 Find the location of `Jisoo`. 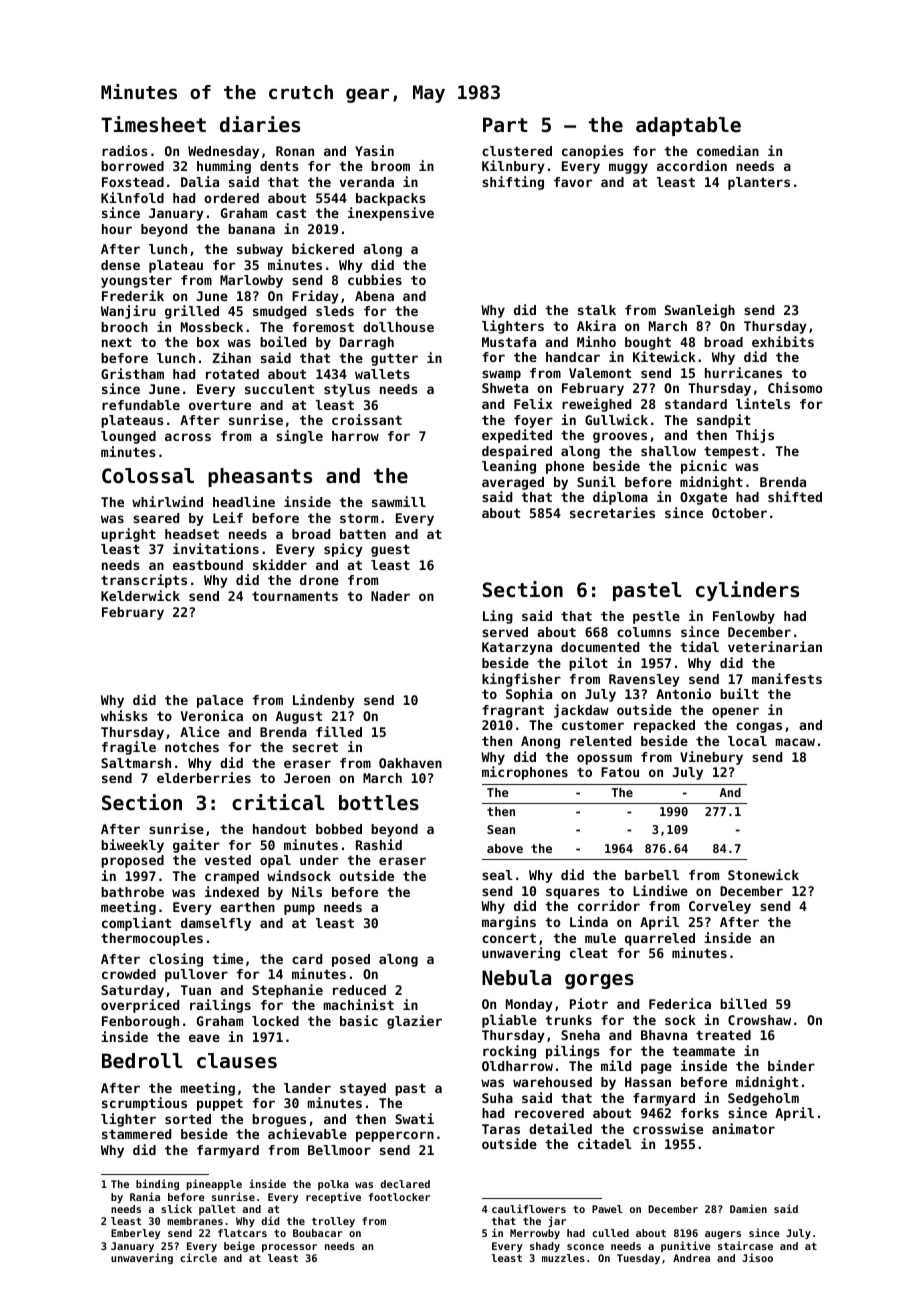

Jisoo is located at coordinates (757, 1257).
